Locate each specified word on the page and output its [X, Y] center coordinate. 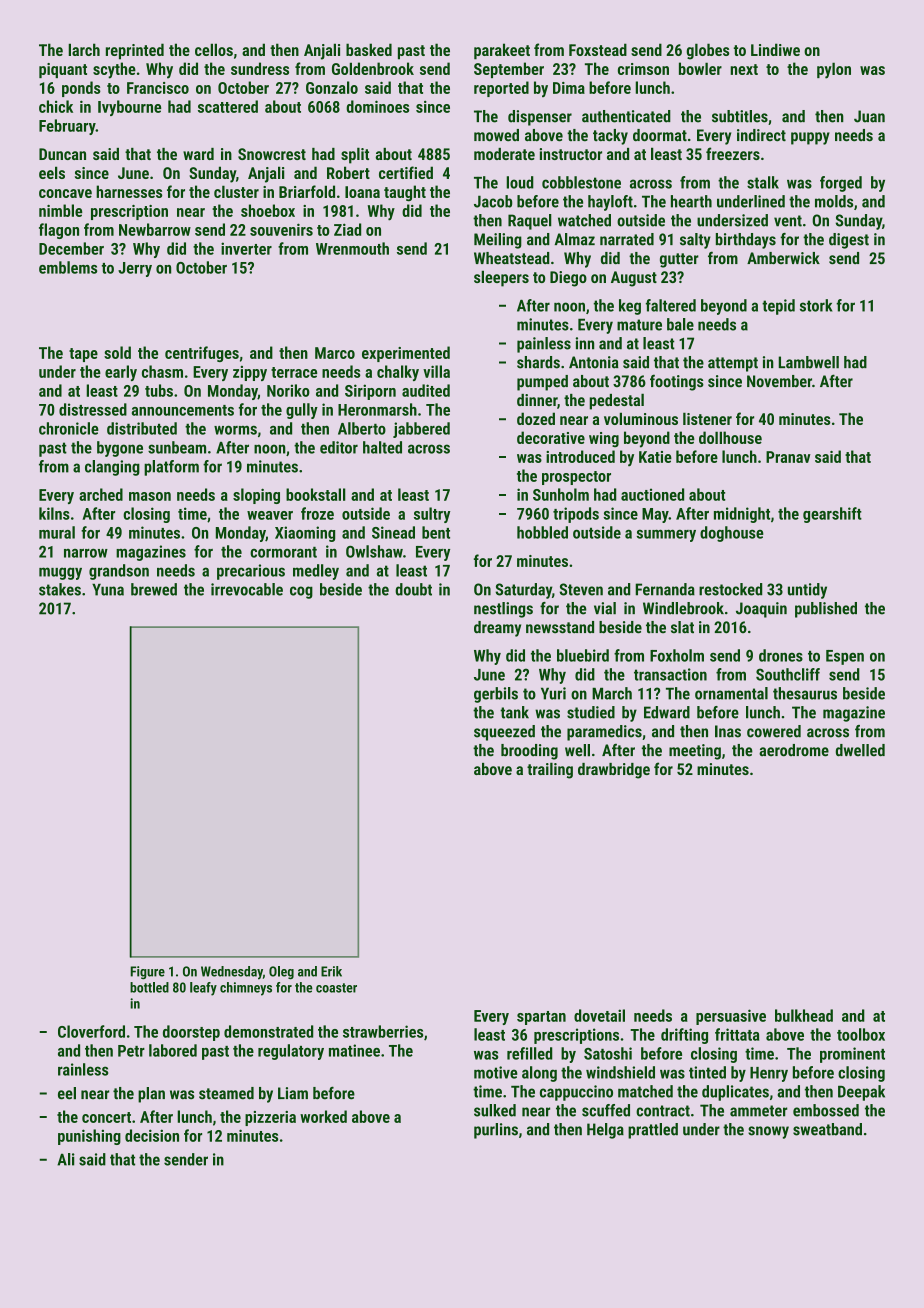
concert [106, 1117]
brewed [154, 589]
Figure [147, 972]
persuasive [731, 1017]
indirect [761, 135]
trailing [550, 770]
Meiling [498, 241]
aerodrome [794, 750]
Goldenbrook [373, 68]
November [779, 381]
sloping [256, 496]
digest [849, 241]
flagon [59, 231]
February [67, 127]
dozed [536, 418]
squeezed [504, 733]
